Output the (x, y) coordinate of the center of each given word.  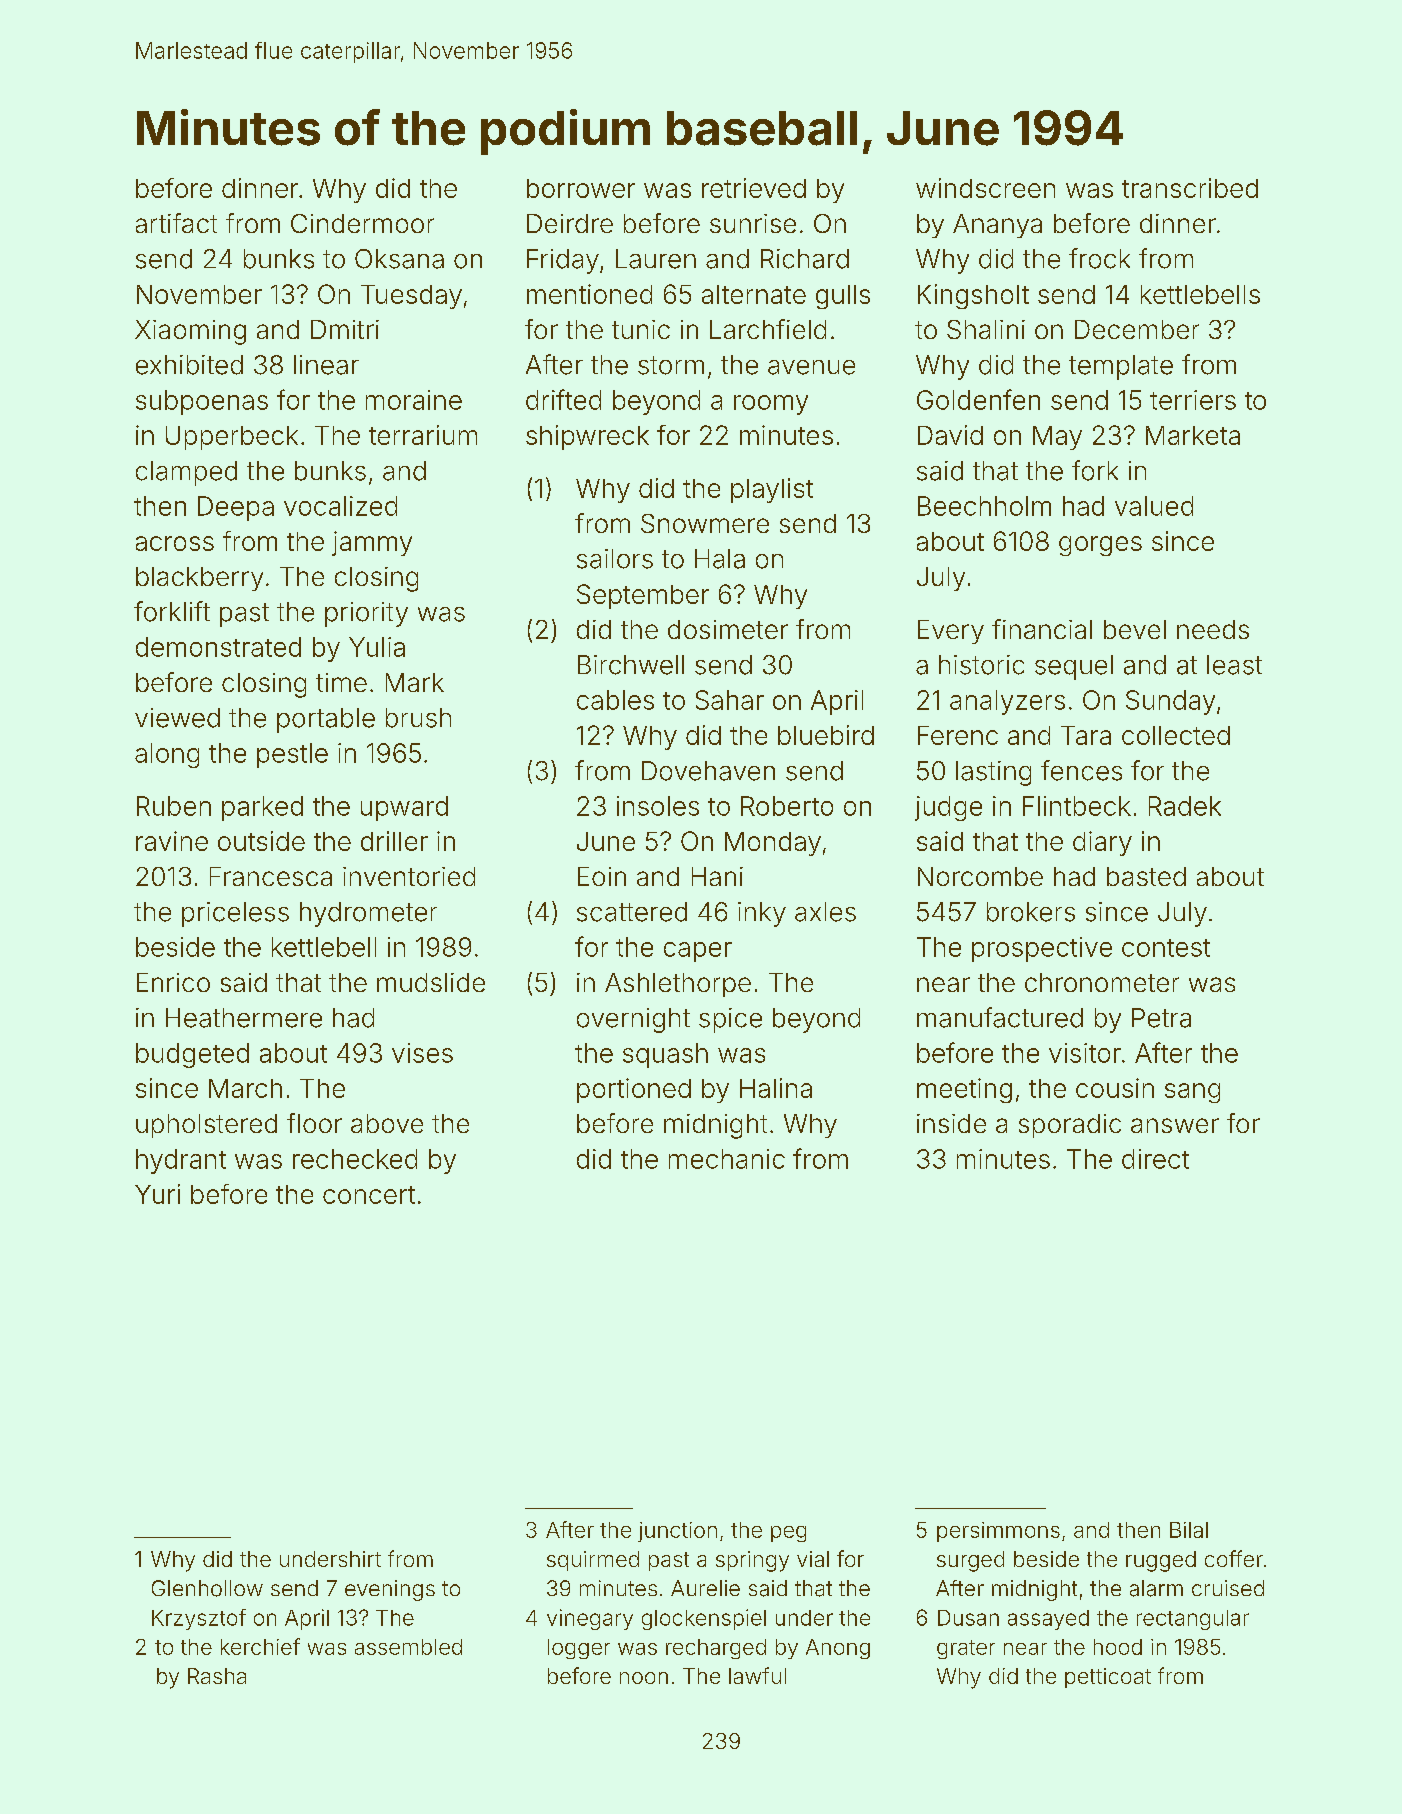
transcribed (1190, 188)
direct (1155, 1159)
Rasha (217, 1676)
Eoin (602, 876)
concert (369, 1195)
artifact (176, 223)
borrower (581, 188)
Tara (1086, 735)
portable (326, 720)
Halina (776, 1088)
